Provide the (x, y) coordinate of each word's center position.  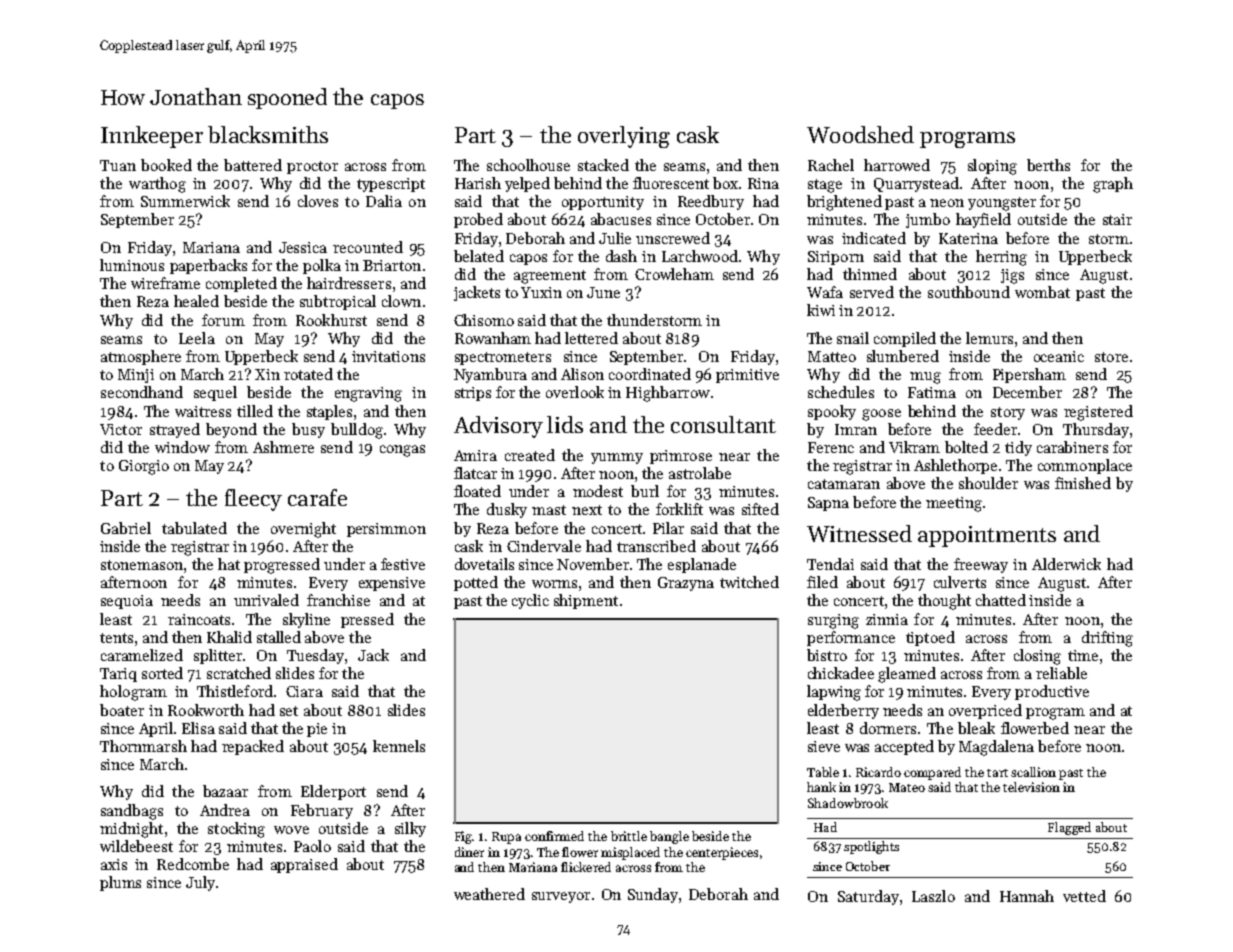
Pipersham (1029, 375)
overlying (624, 137)
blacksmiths (268, 134)
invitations (388, 356)
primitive (747, 376)
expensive (392, 584)
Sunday (653, 895)
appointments (987, 536)
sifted (760, 509)
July (200, 883)
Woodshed (860, 134)
